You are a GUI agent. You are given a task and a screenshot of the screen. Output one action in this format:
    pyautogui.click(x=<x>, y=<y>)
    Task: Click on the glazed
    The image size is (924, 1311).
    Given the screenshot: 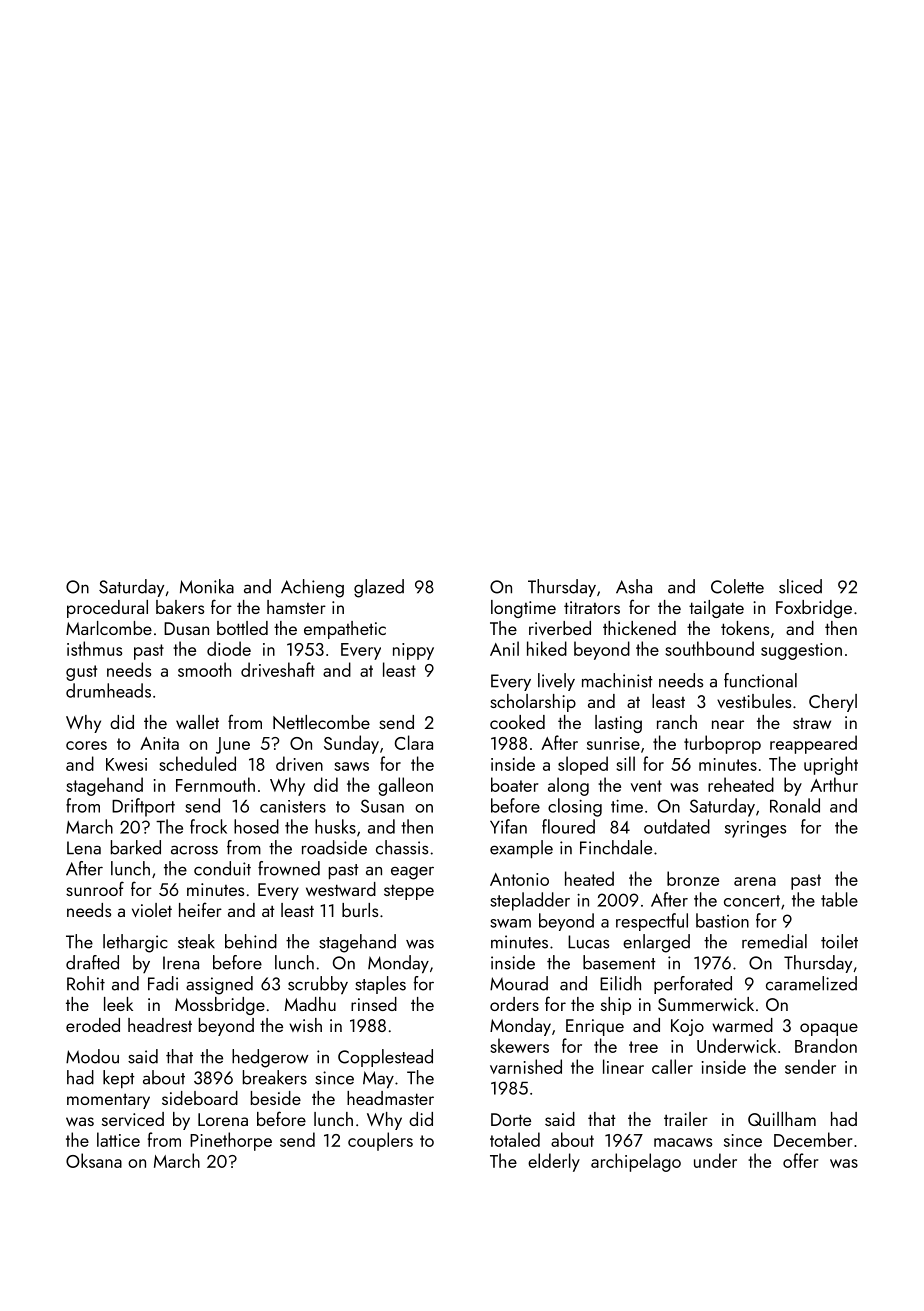 What is the action you would take?
    pyautogui.click(x=379, y=588)
